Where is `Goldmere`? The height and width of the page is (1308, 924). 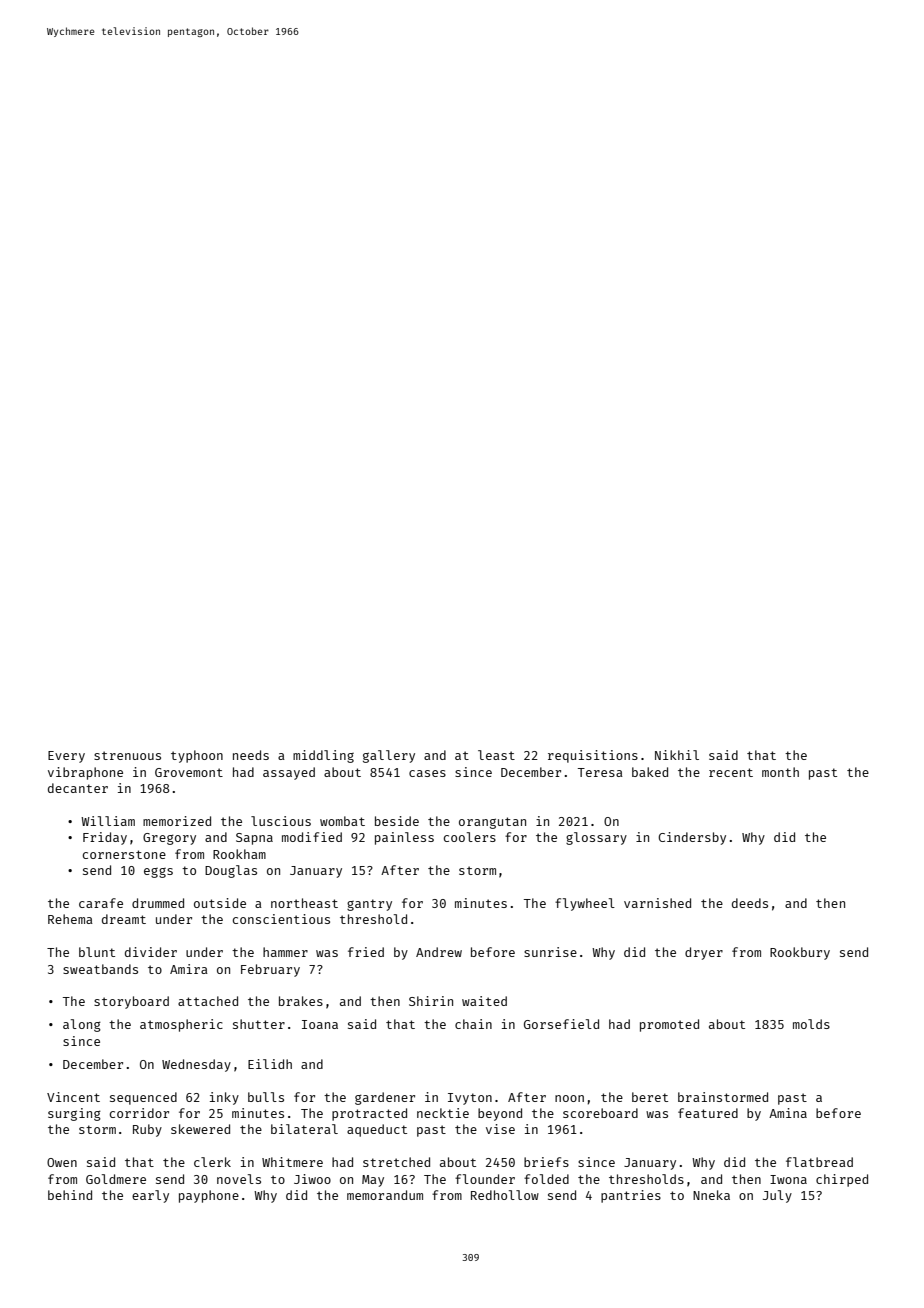
Goldmere is located at coordinates (116, 1179).
